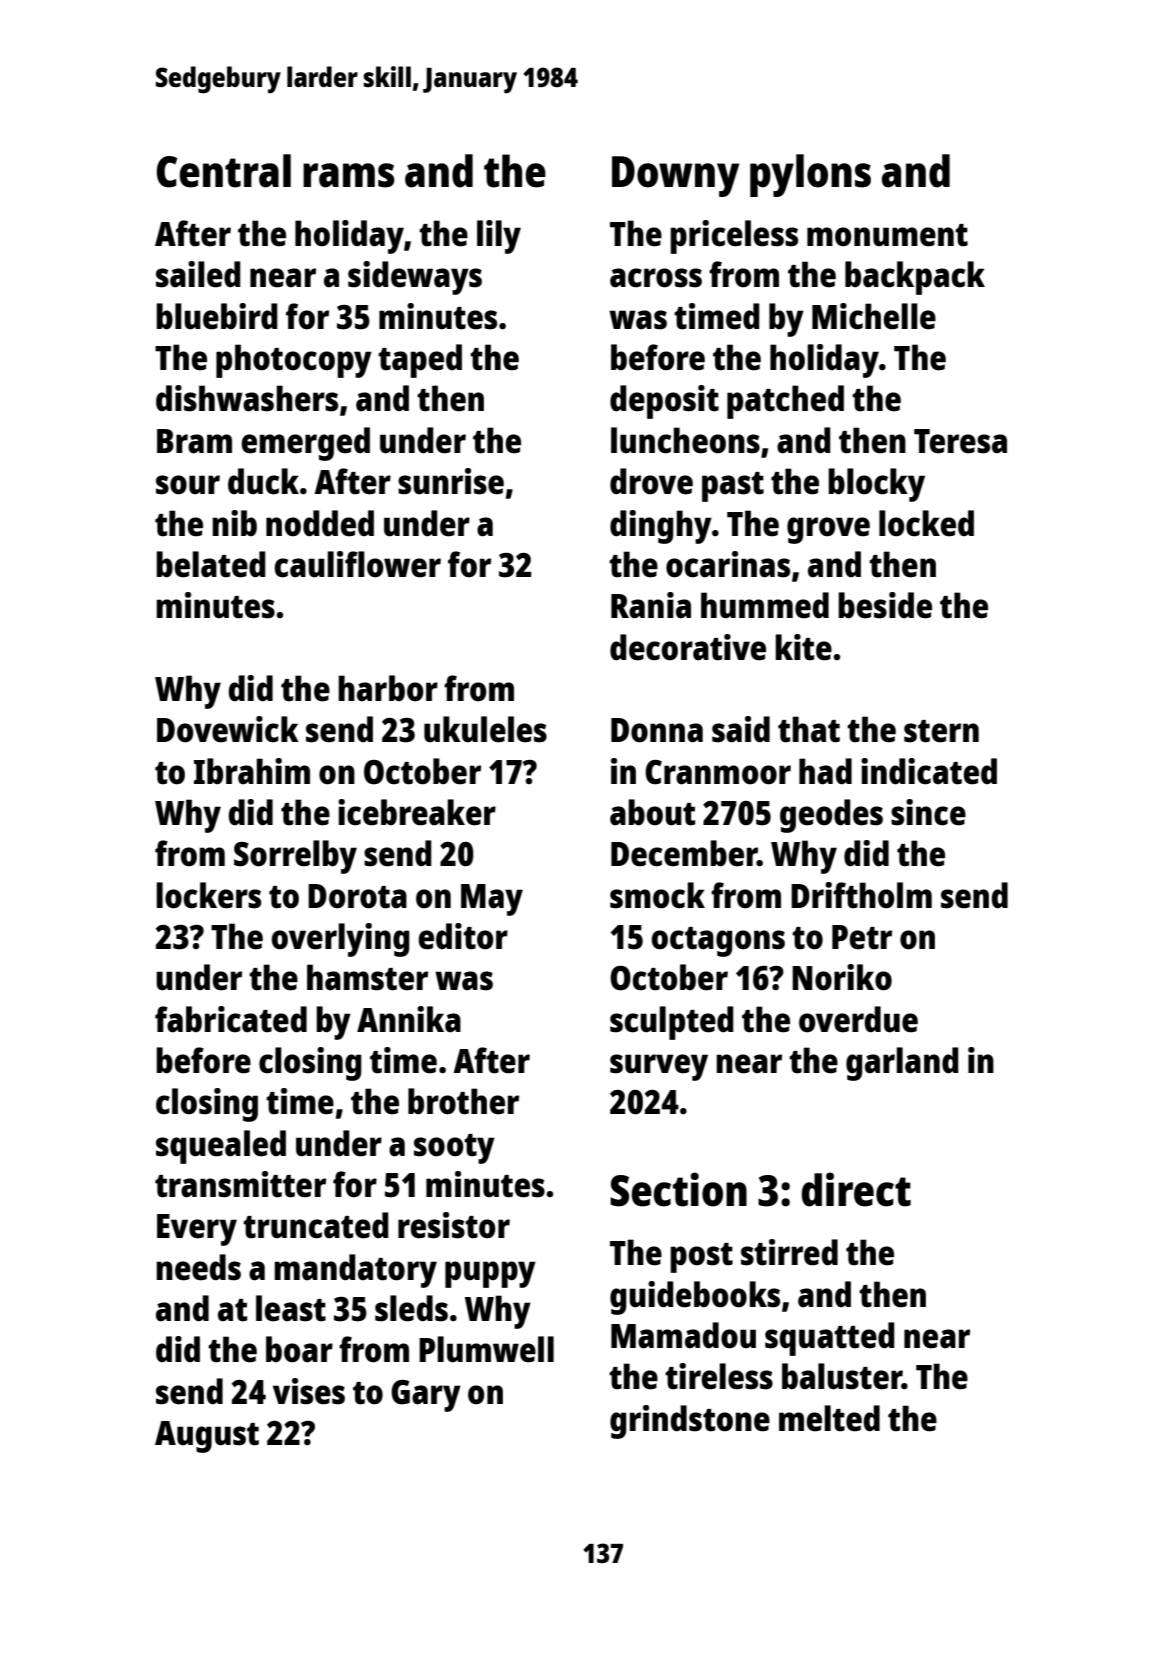 The height and width of the screenshot is (1654, 1165). Describe the element at coordinates (263, 481) in the screenshot. I see `duck` at that location.
